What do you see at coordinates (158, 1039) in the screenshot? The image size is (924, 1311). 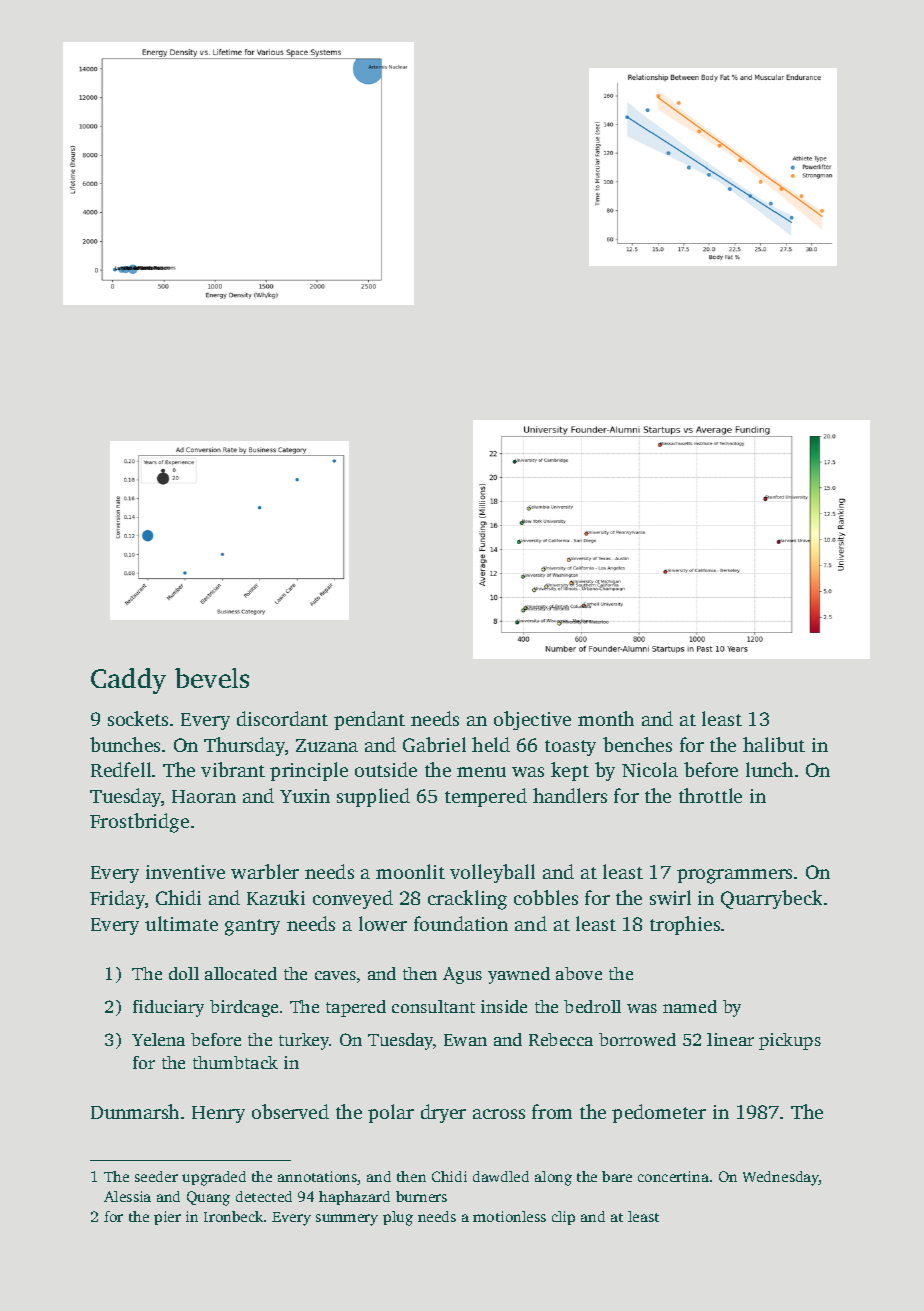 I see `Yelena` at bounding box center [158, 1039].
